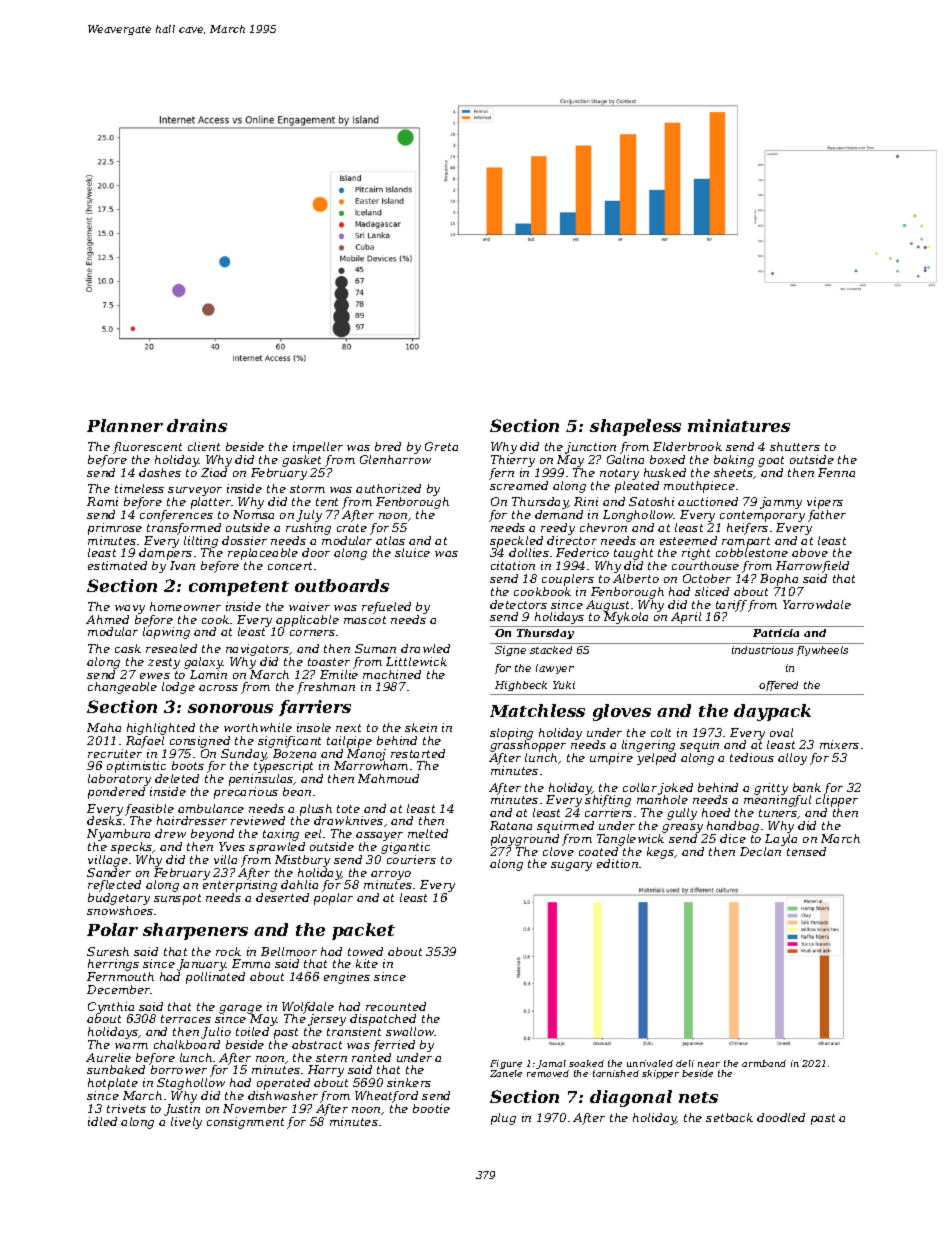  What do you see at coordinates (586, 1063) in the screenshot?
I see `soaked` at bounding box center [586, 1063].
